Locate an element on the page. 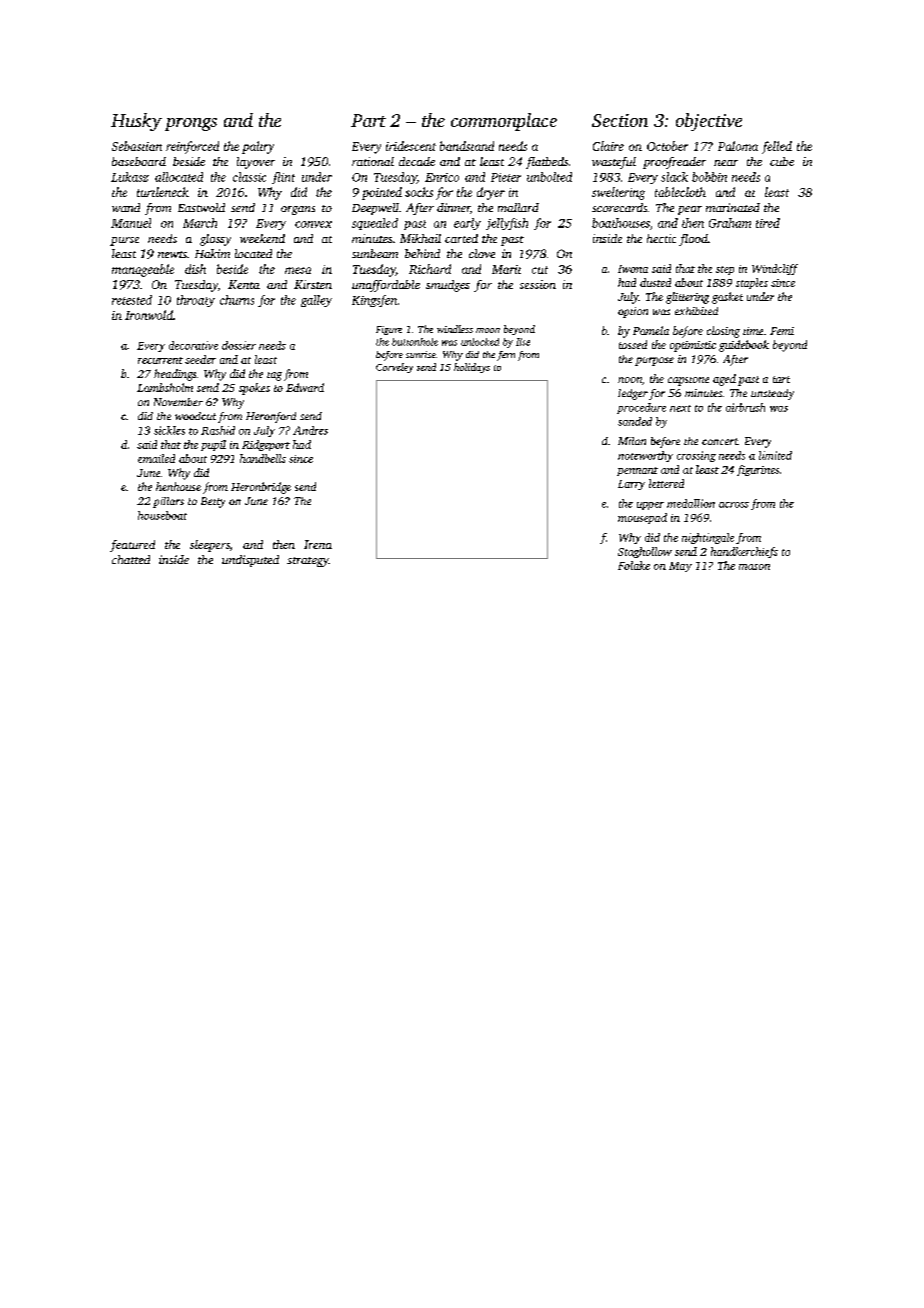  flood is located at coordinates (693, 240).
